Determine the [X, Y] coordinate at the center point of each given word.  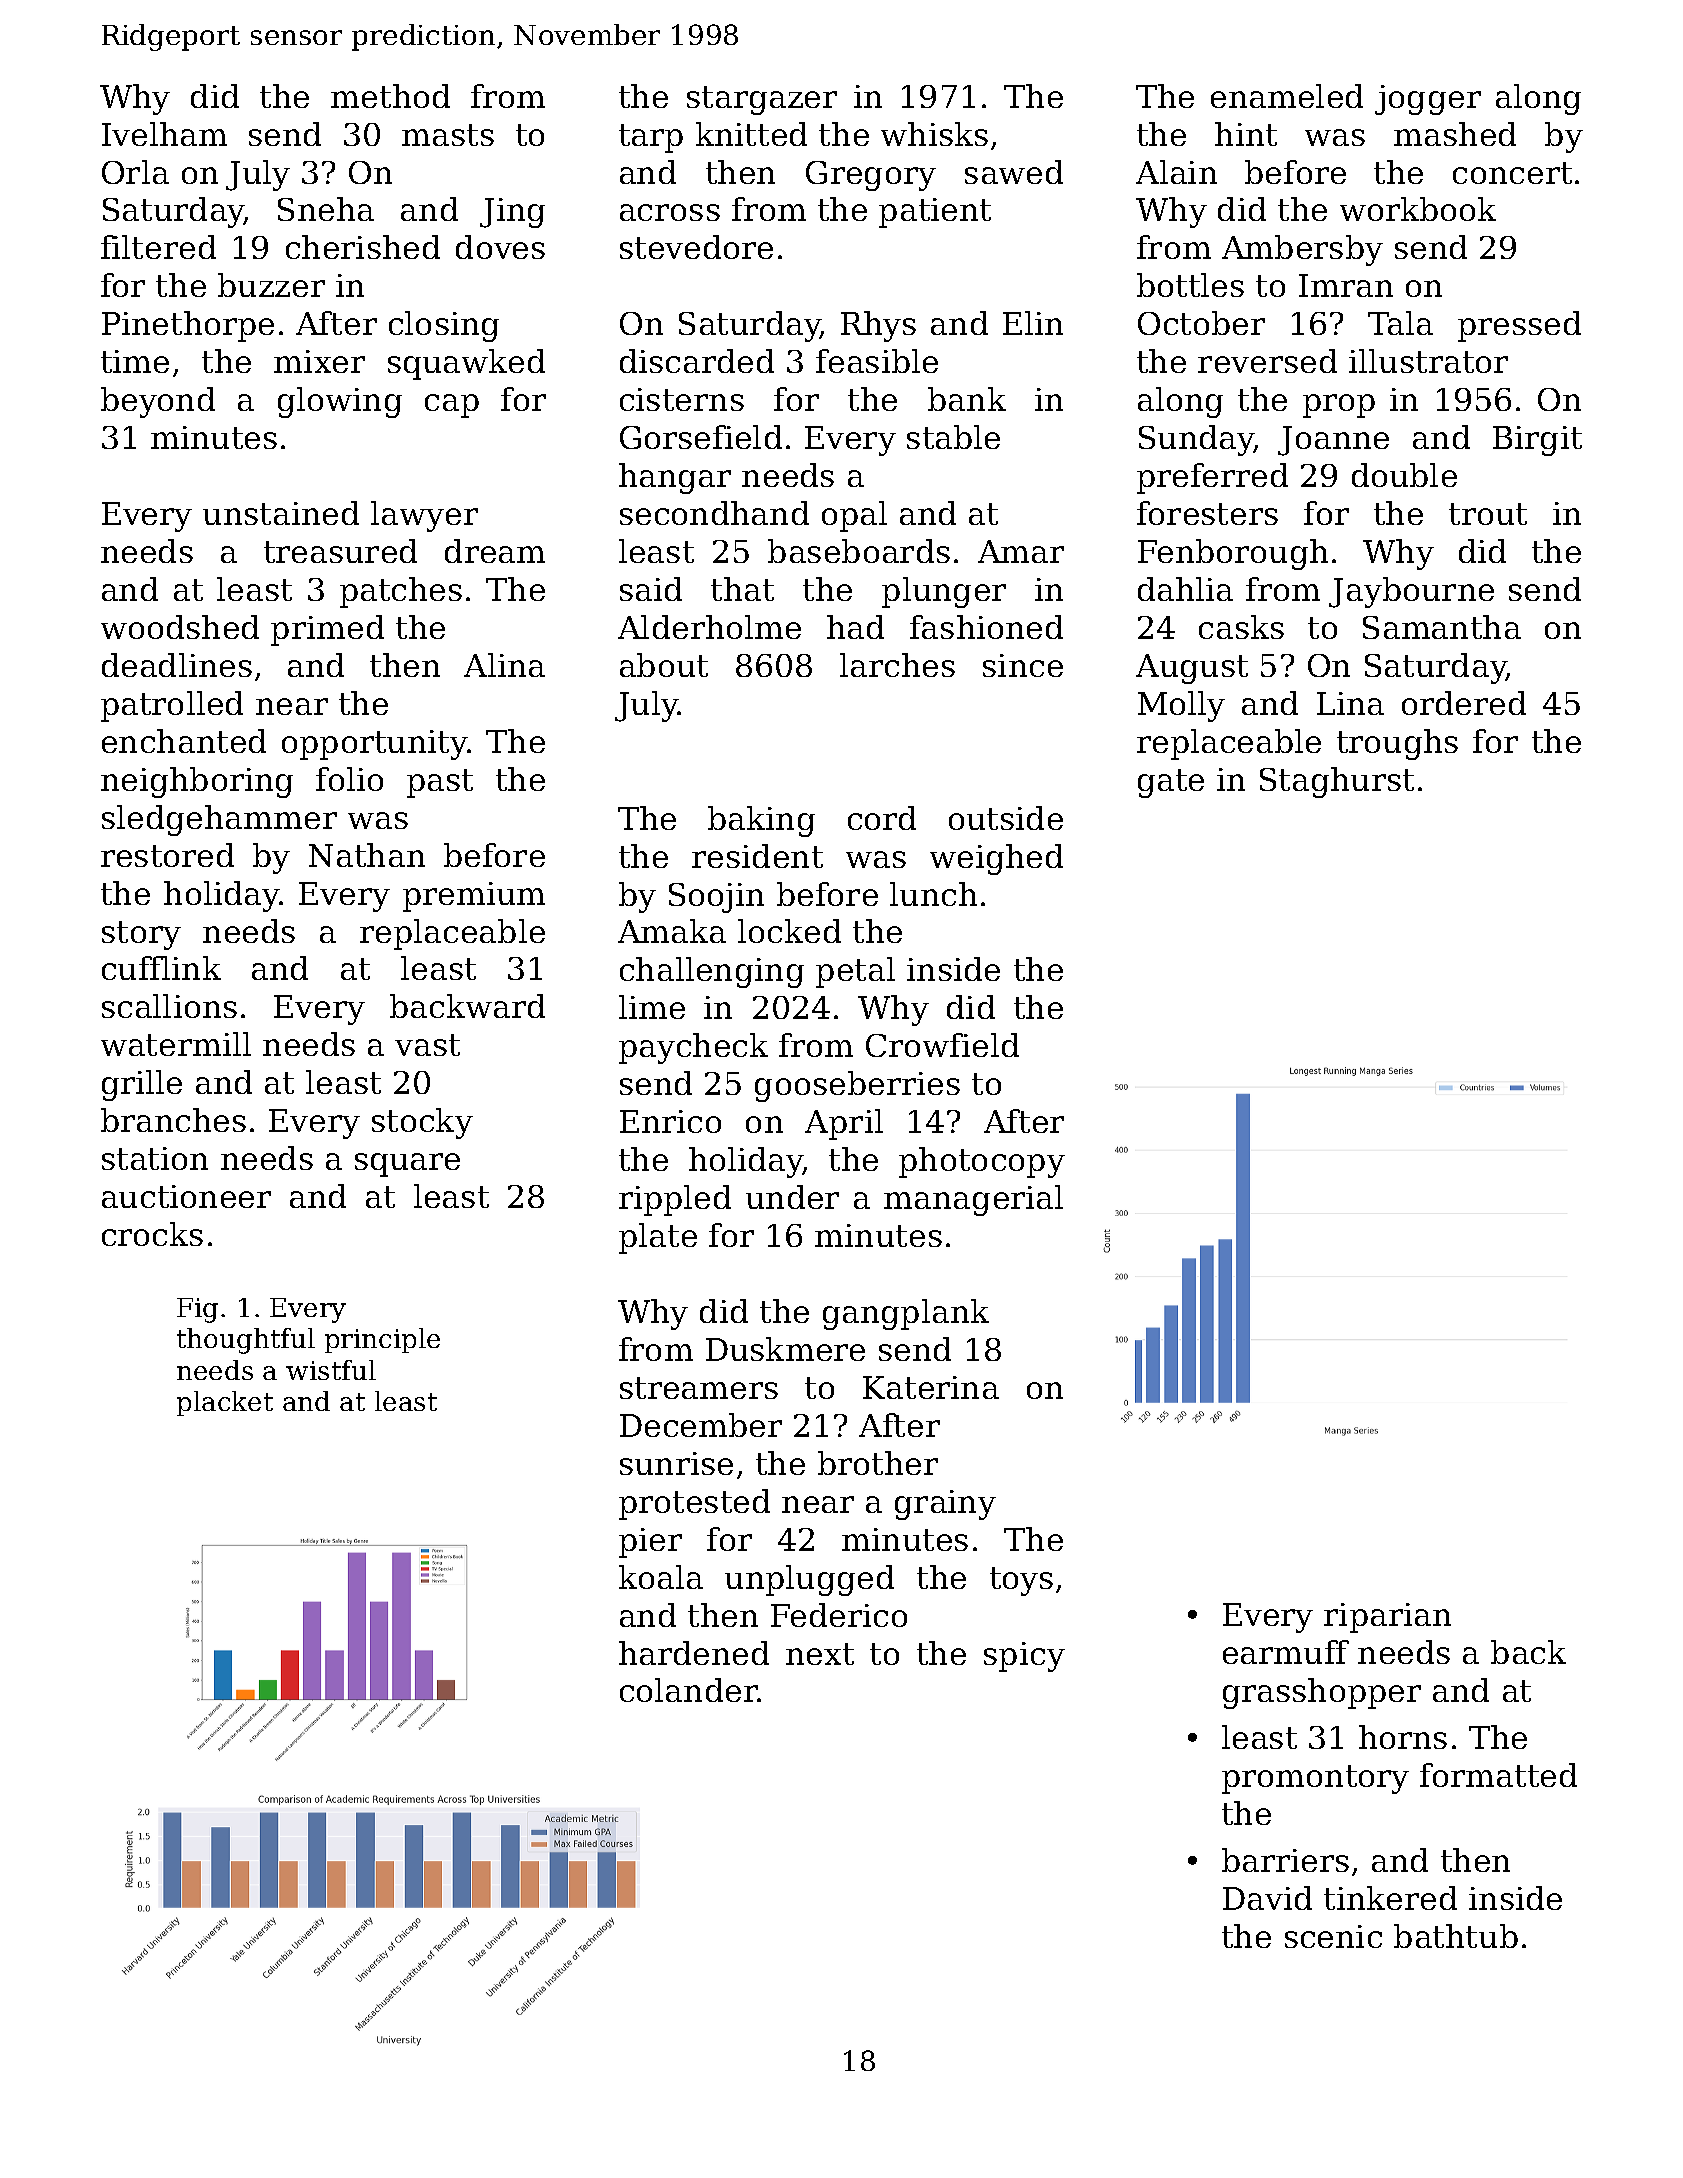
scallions [169, 1006]
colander [689, 1690]
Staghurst [1337, 782]
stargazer [762, 100]
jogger [1428, 100]
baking [761, 821]
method [390, 96]
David [1267, 1898]
